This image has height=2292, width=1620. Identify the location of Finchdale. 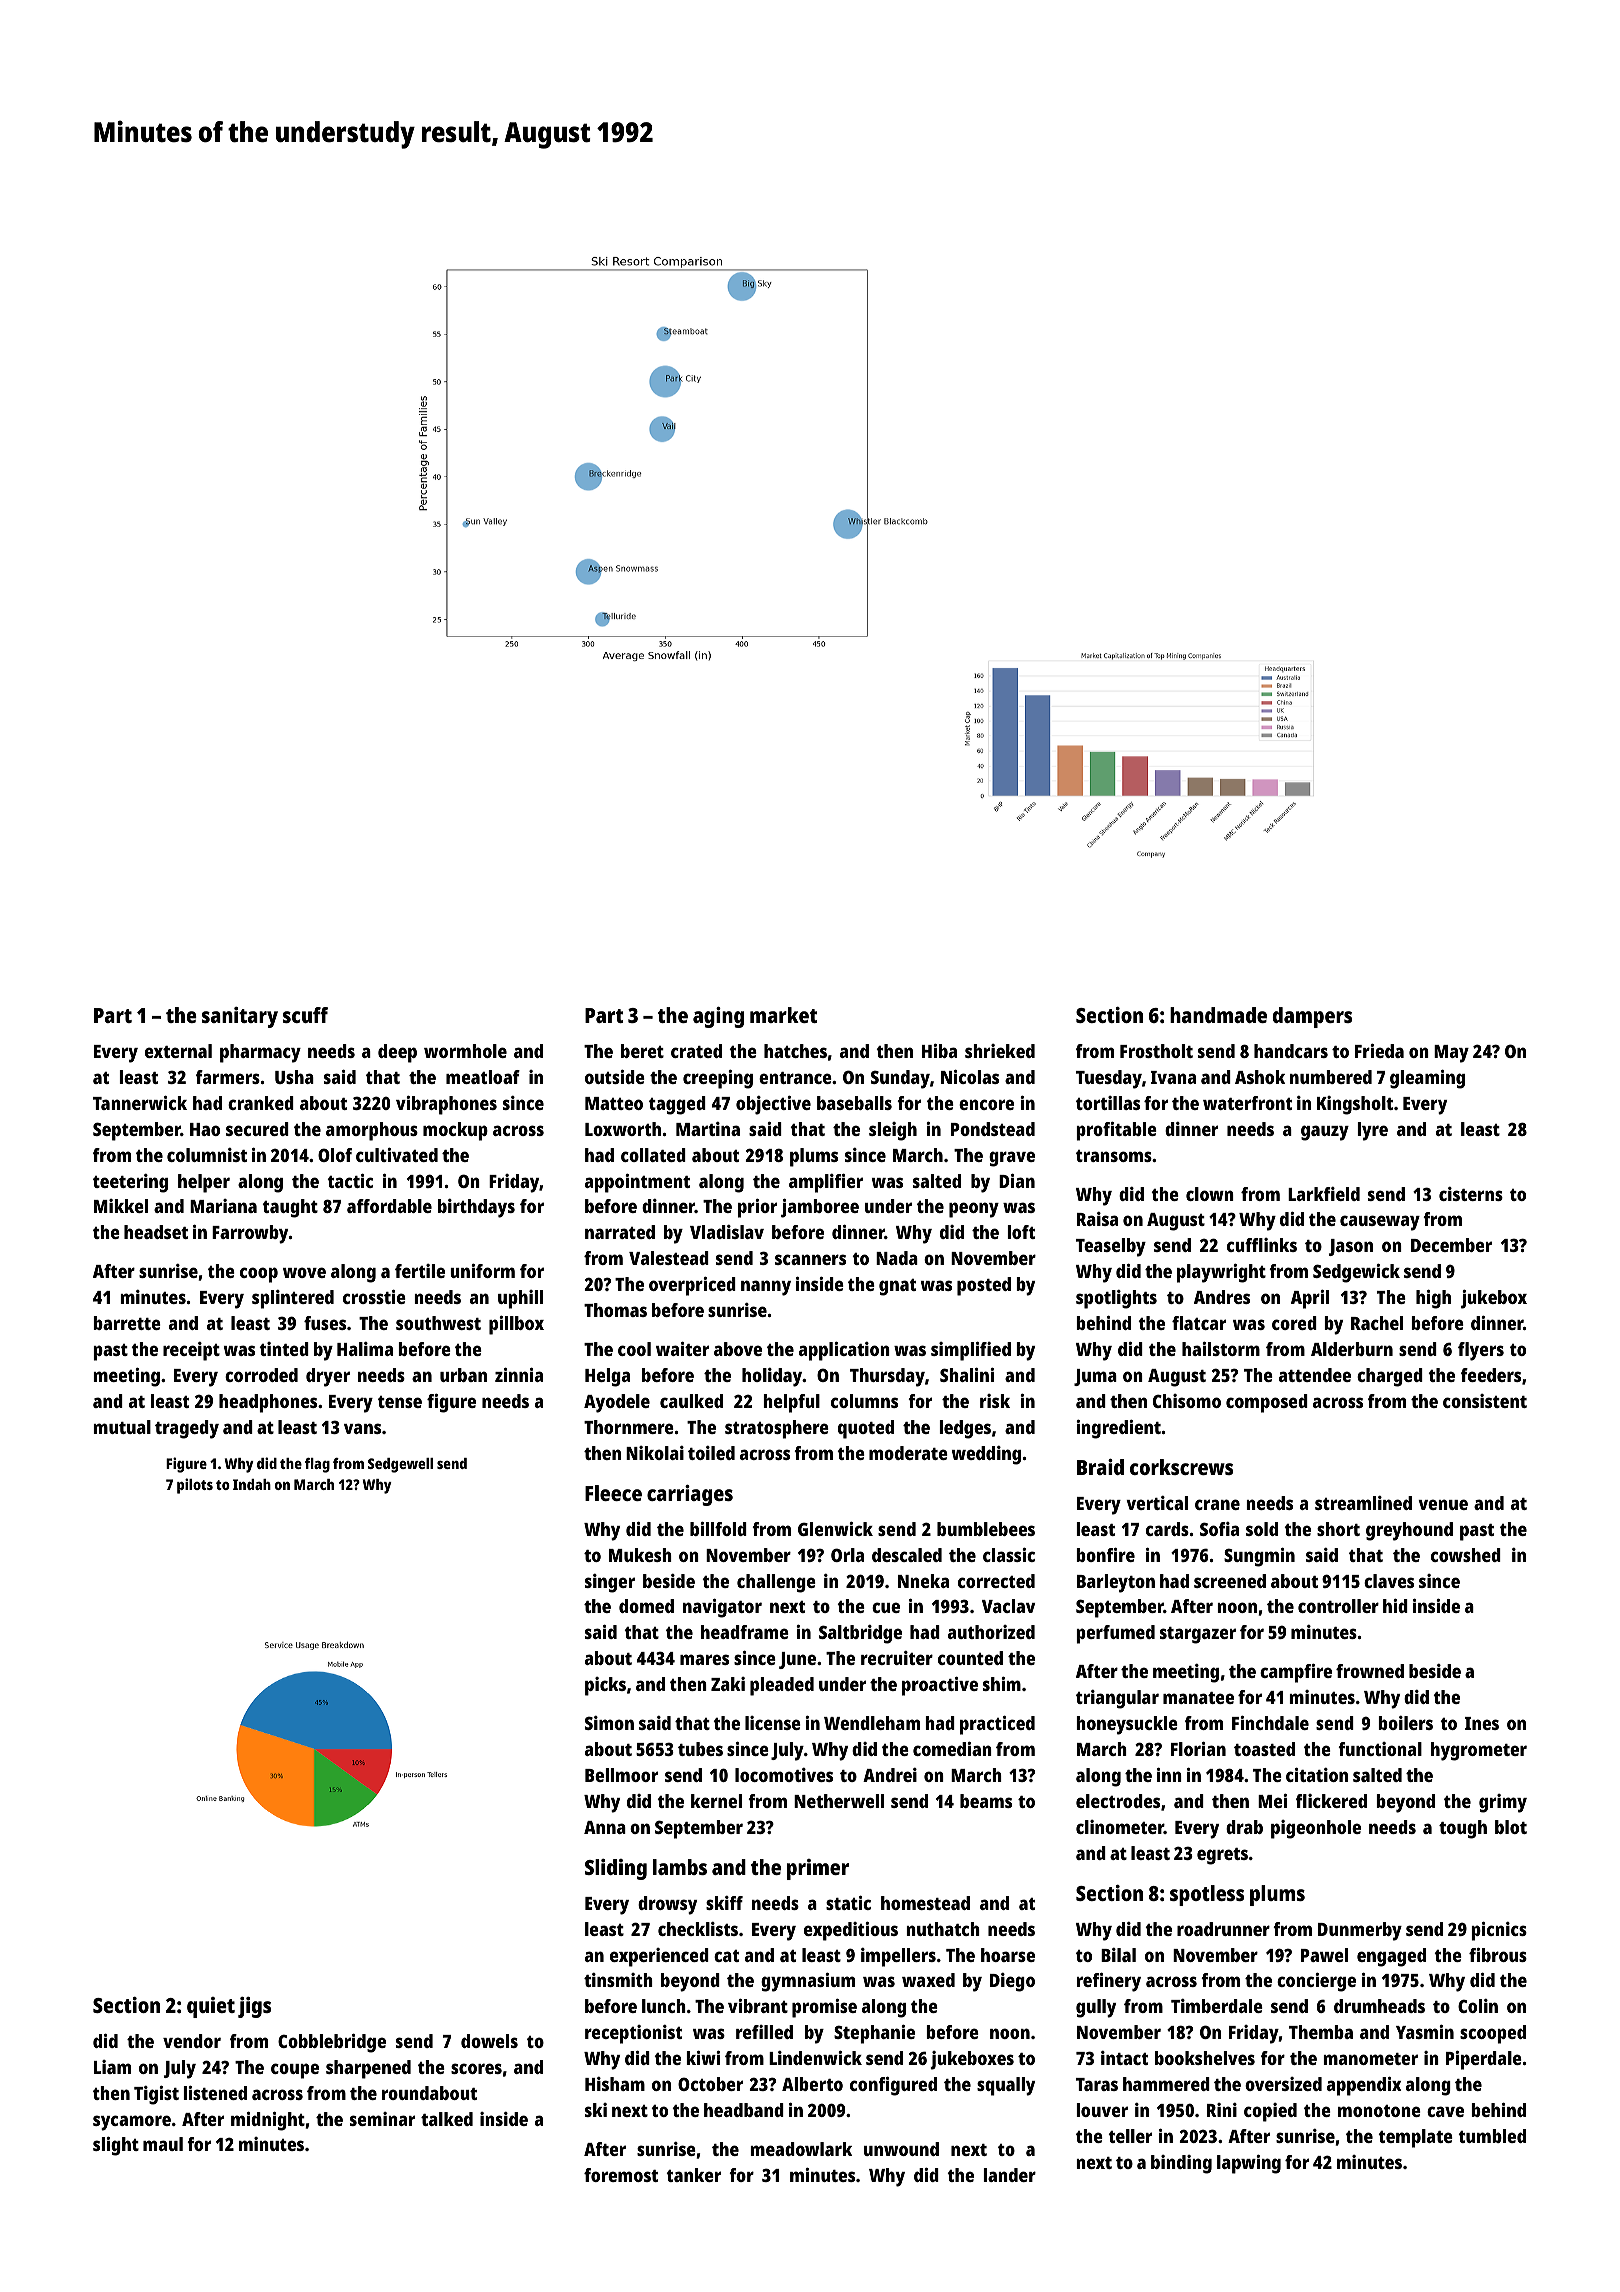
(1270, 1723).
